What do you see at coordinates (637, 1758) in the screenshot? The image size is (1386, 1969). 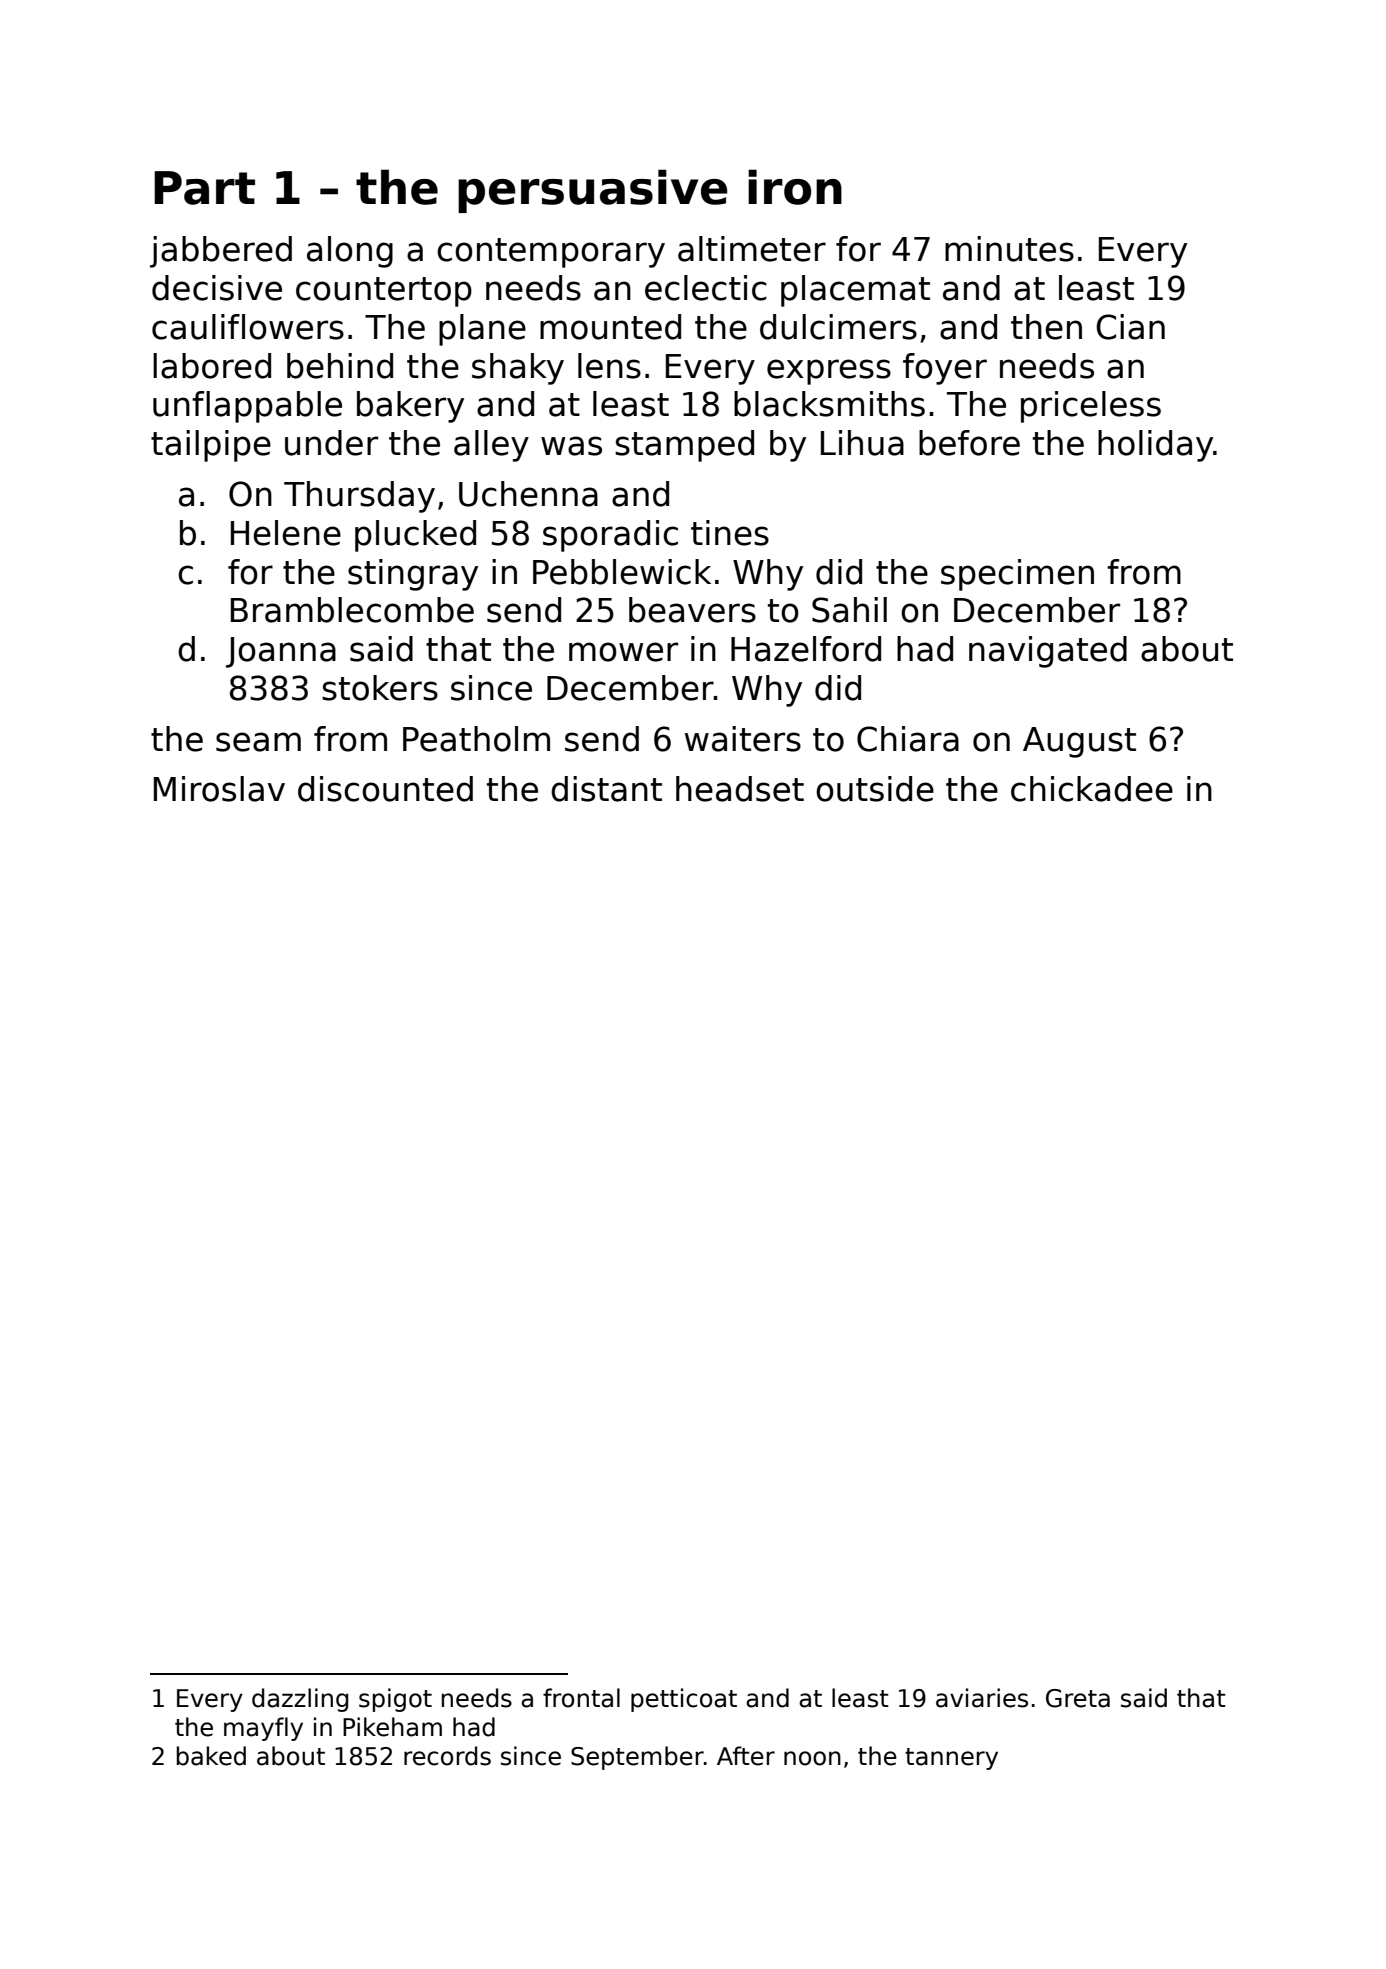 I see `September` at bounding box center [637, 1758].
